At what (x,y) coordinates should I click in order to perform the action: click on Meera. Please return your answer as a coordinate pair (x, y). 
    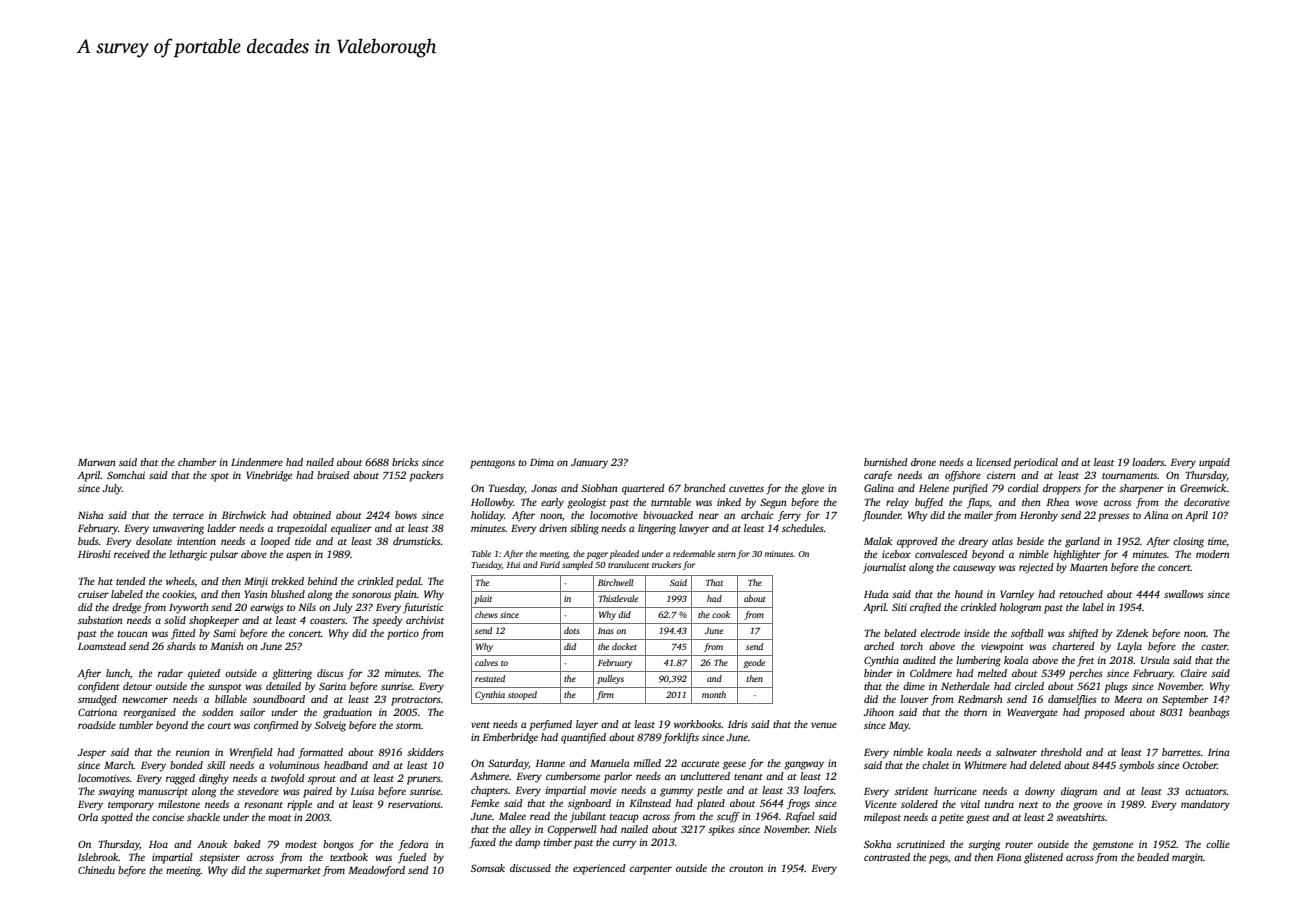
    Looking at the image, I should click on (1128, 699).
